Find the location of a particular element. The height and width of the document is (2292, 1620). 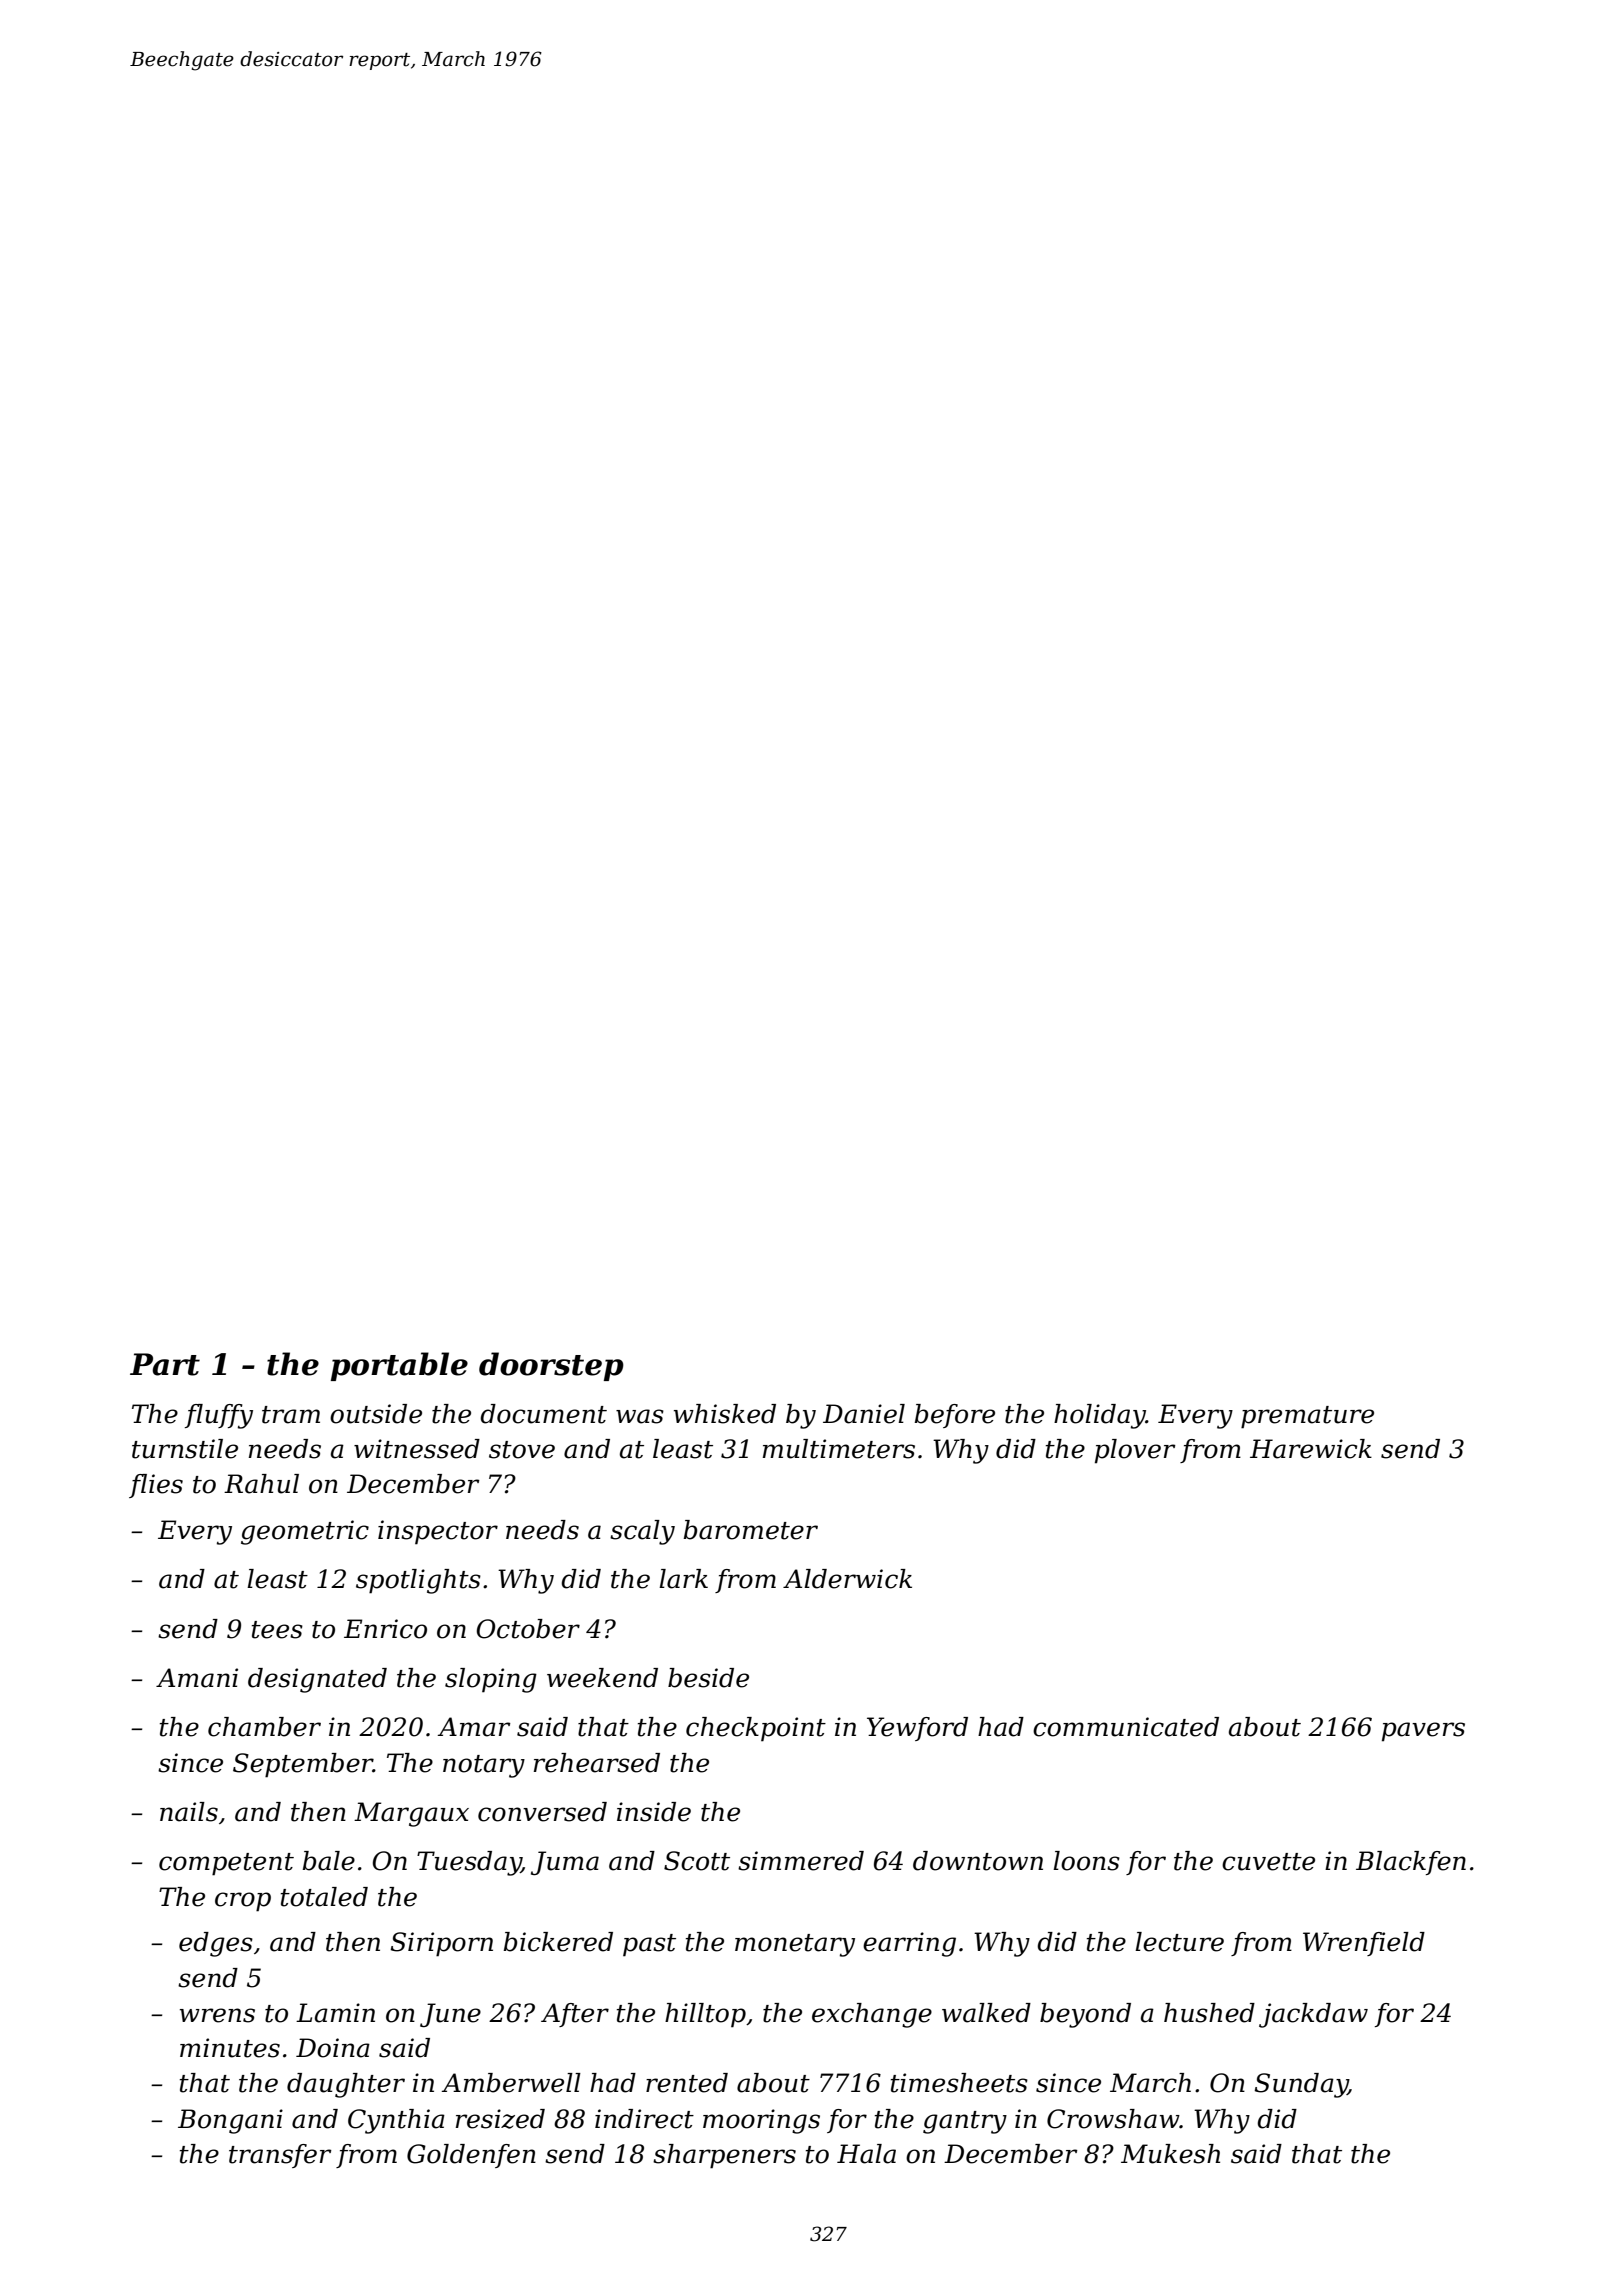

hushed is located at coordinates (1209, 2013).
